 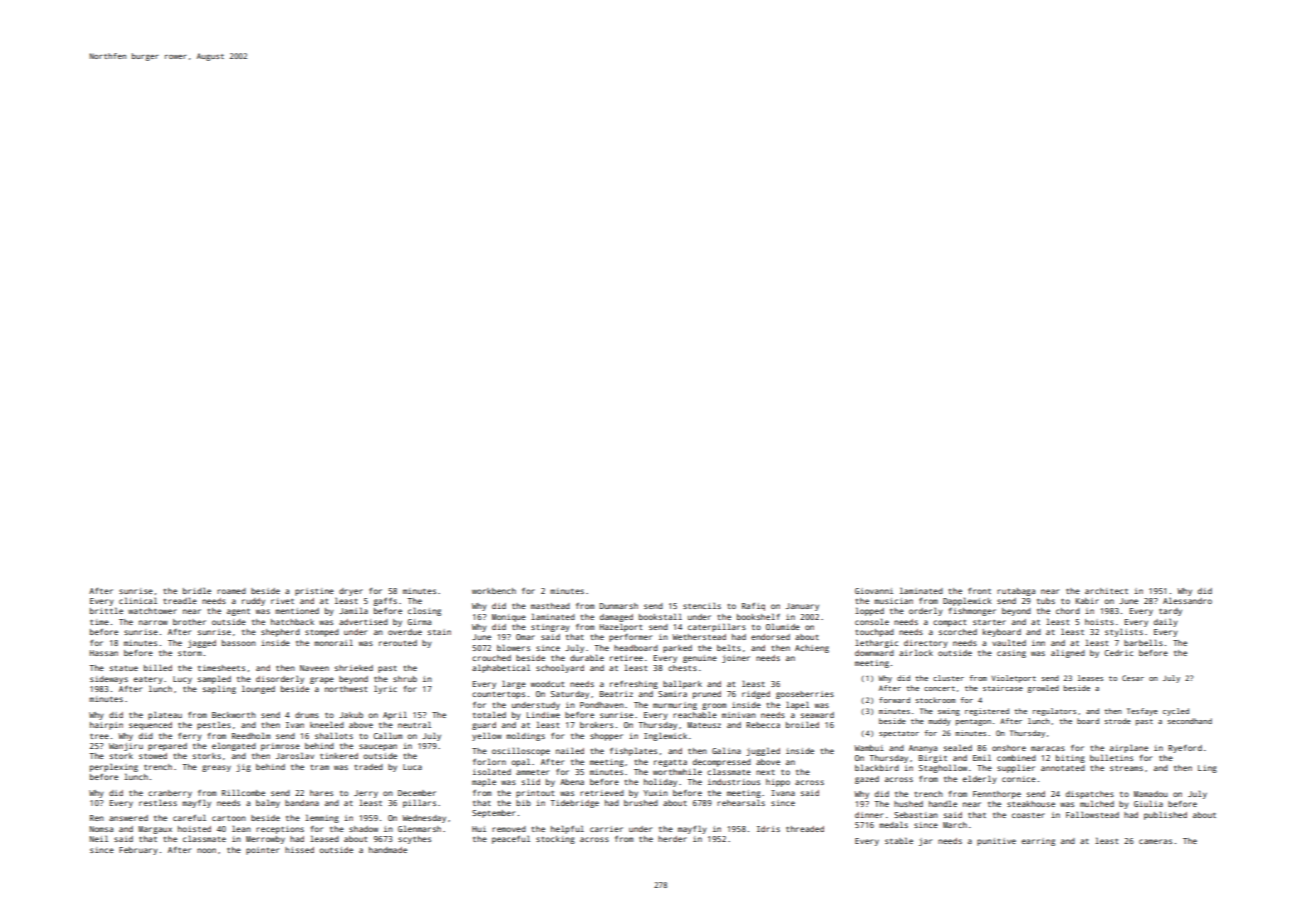 I want to click on dryer, so click(x=351, y=592).
